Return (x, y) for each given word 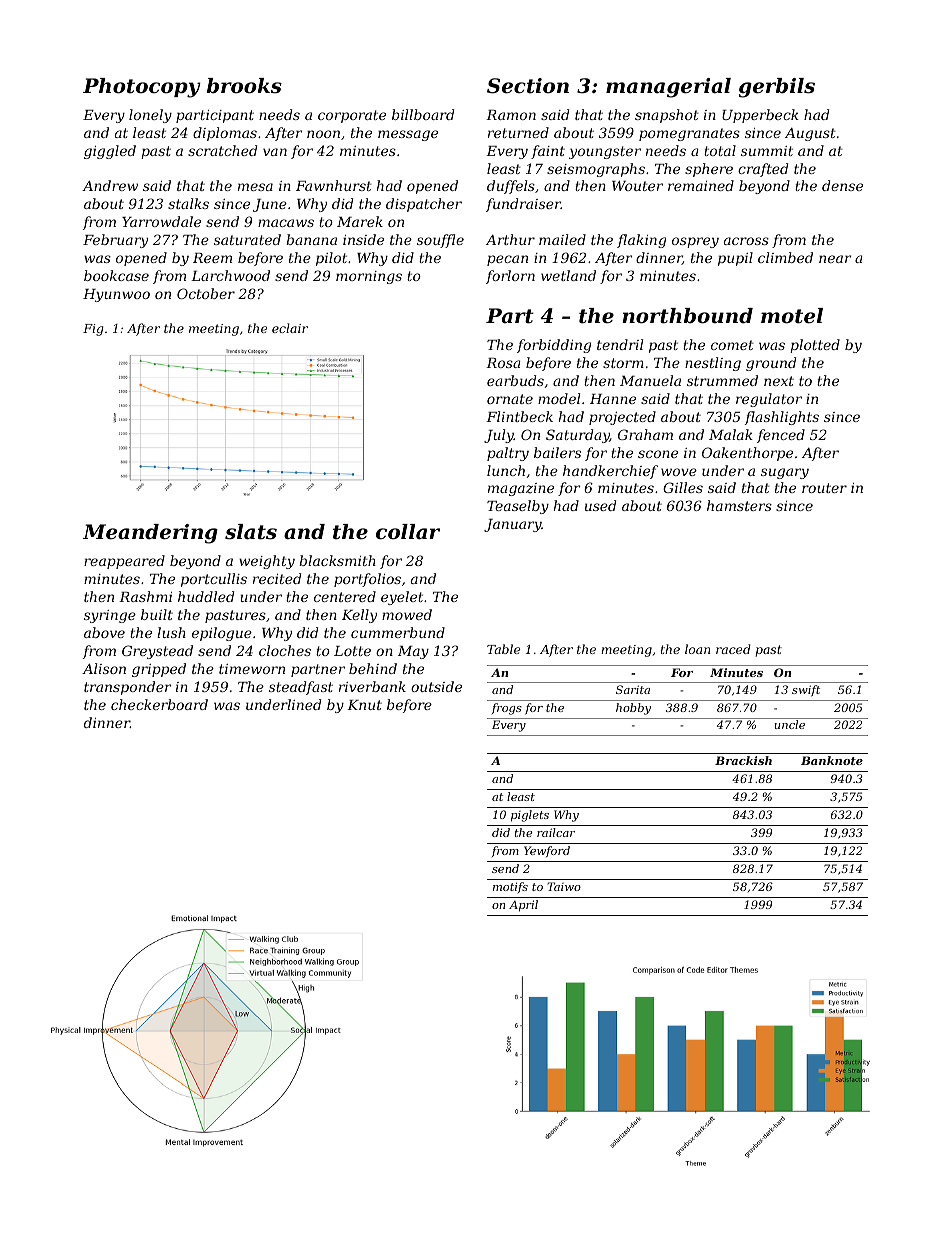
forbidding (554, 346)
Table (503, 649)
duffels (511, 187)
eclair (290, 328)
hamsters (739, 505)
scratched (222, 150)
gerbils (777, 88)
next (779, 381)
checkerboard (159, 704)
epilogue (222, 634)
